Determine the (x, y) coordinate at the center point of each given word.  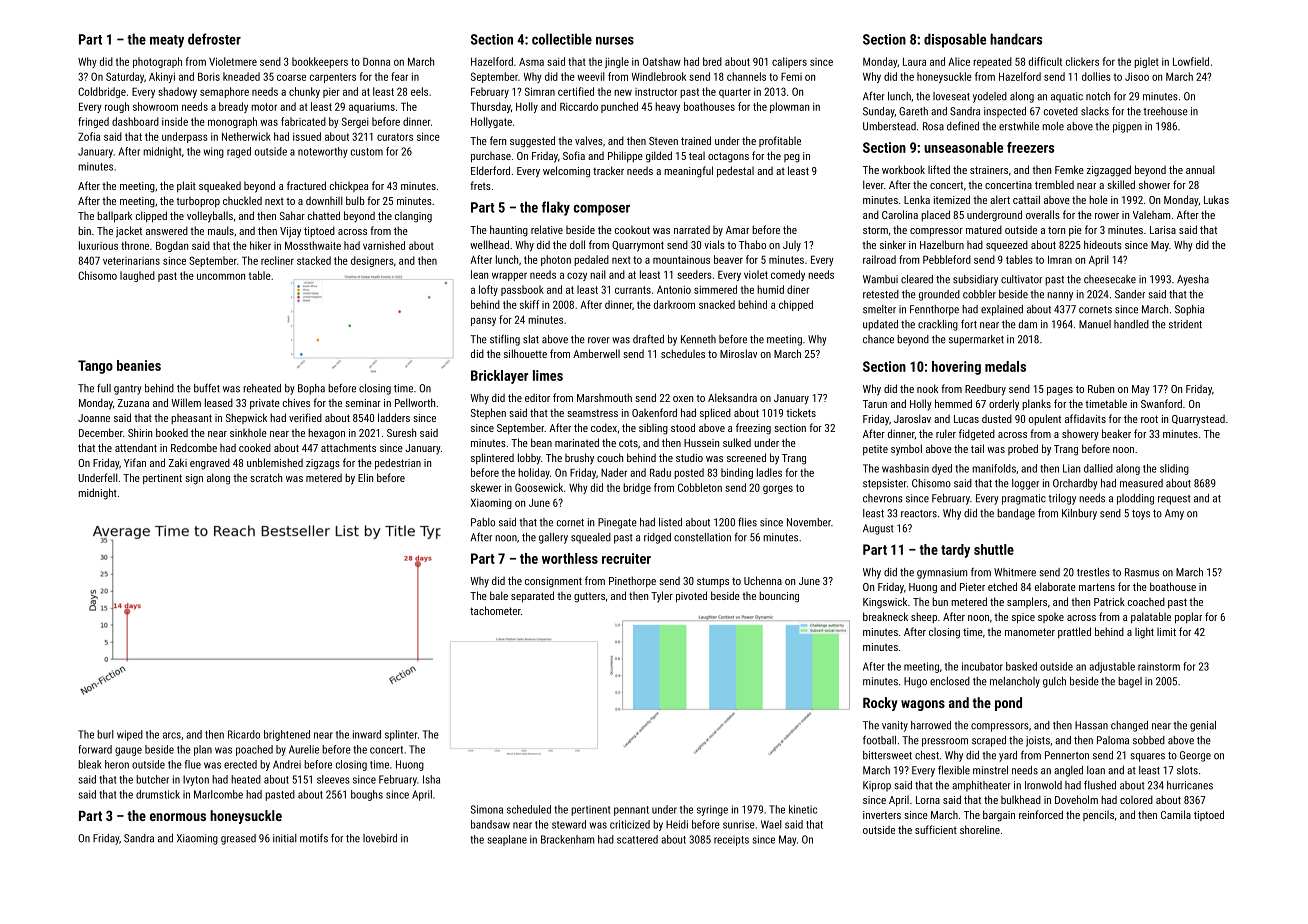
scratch (266, 477)
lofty (488, 290)
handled (1131, 324)
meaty (167, 41)
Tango (95, 367)
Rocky (880, 704)
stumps (713, 582)
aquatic (1067, 97)
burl (105, 734)
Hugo (915, 682)
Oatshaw (662, 61)
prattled (1074, 632)
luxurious (98, 245)
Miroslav (738, 353)
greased (238, 839)
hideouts (1103, 244)
